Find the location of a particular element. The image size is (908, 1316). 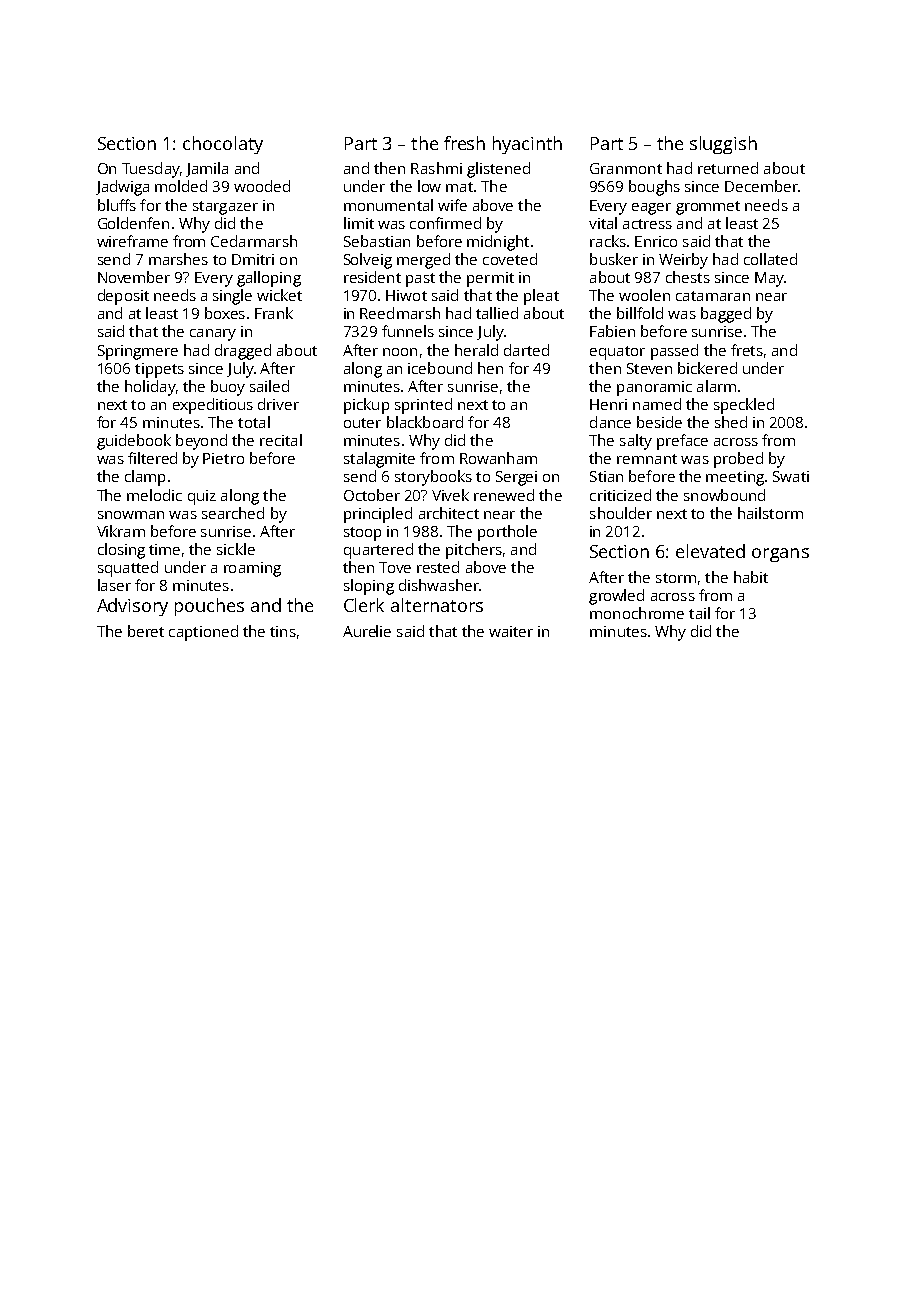

woolen is located at coordinates (644, 295).
